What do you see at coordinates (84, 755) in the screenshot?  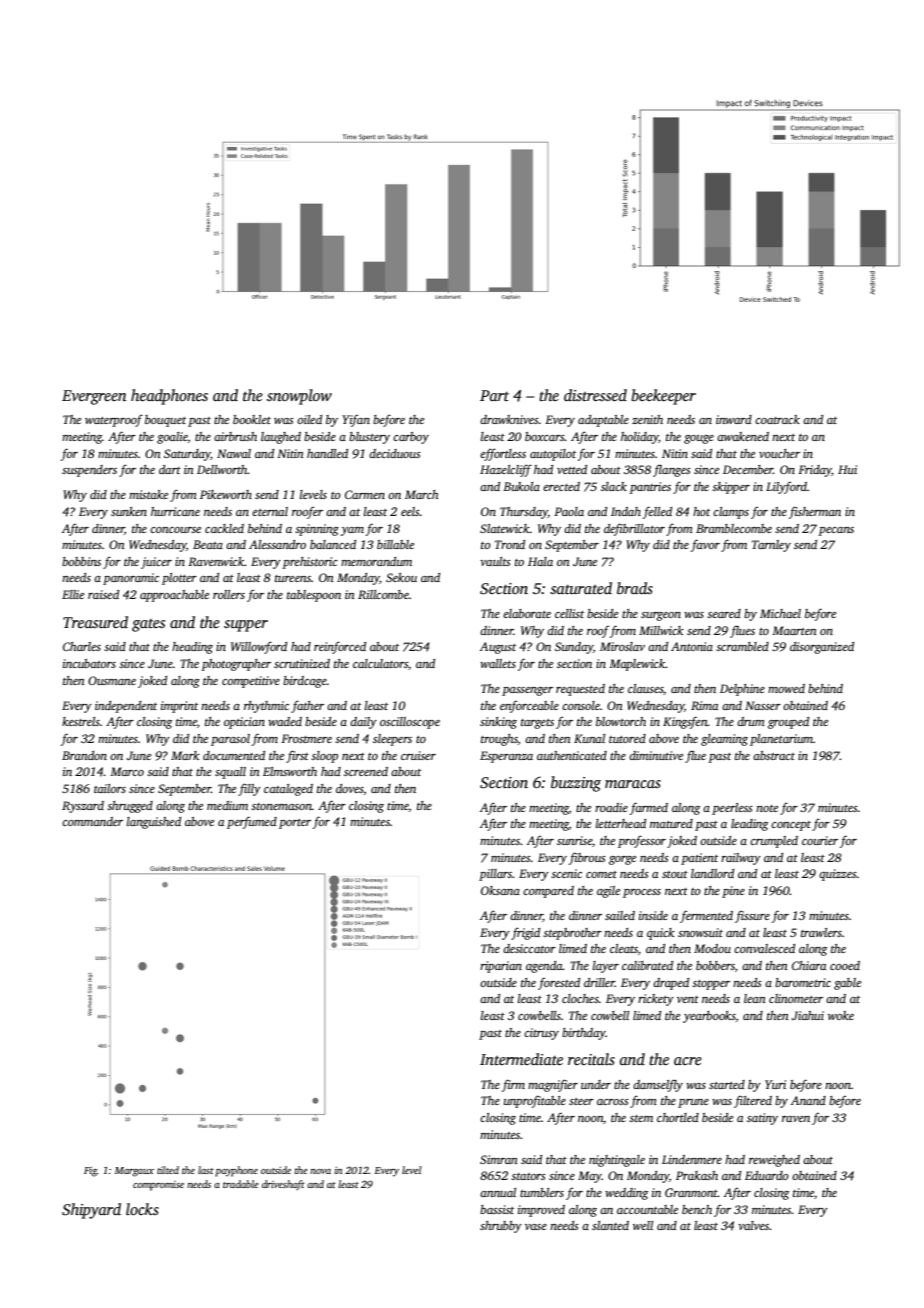 I see `Brandon` at bounding box center [84, 755].
